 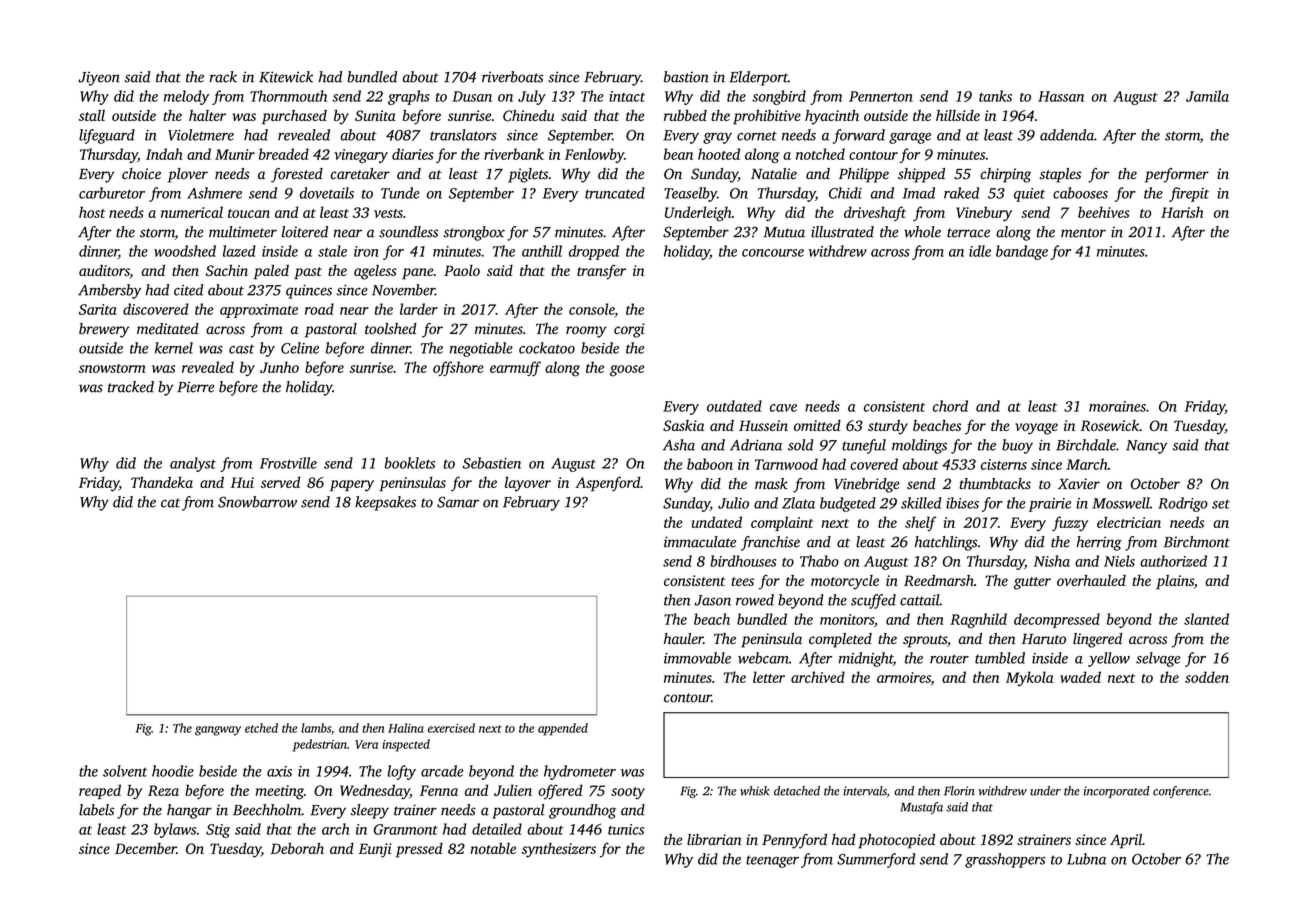 What do you see at coordinates (218, 731) in the screenshot?
I see `gangway` at bounding box center [218, 731].
